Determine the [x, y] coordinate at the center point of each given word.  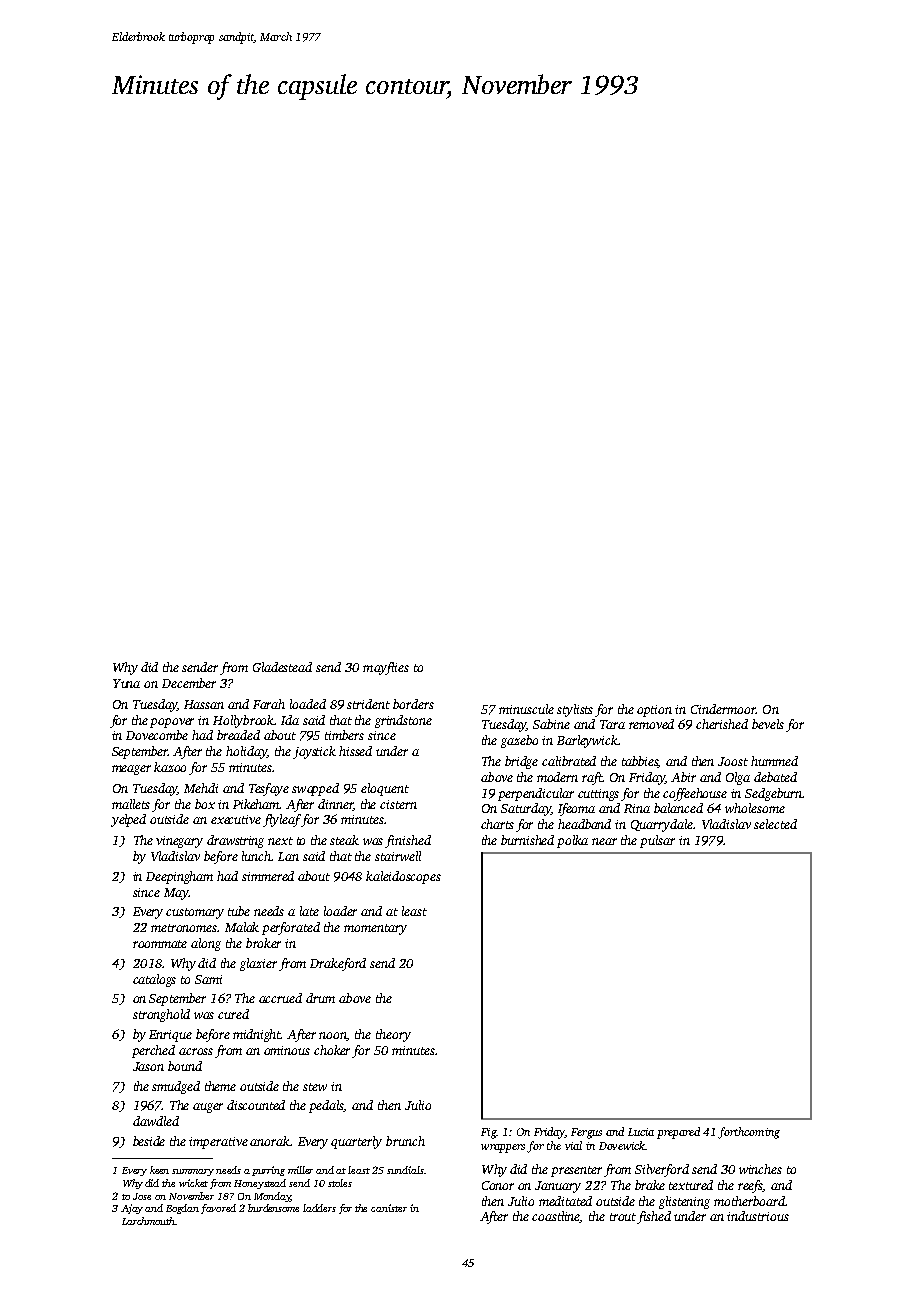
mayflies [386, 668]
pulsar [657, 841]
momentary [375, 929]
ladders [319, 1208]
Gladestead [282, 667]
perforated [291, 928]
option [654, 711]
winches [760, 1169]
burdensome [273, 1208]
